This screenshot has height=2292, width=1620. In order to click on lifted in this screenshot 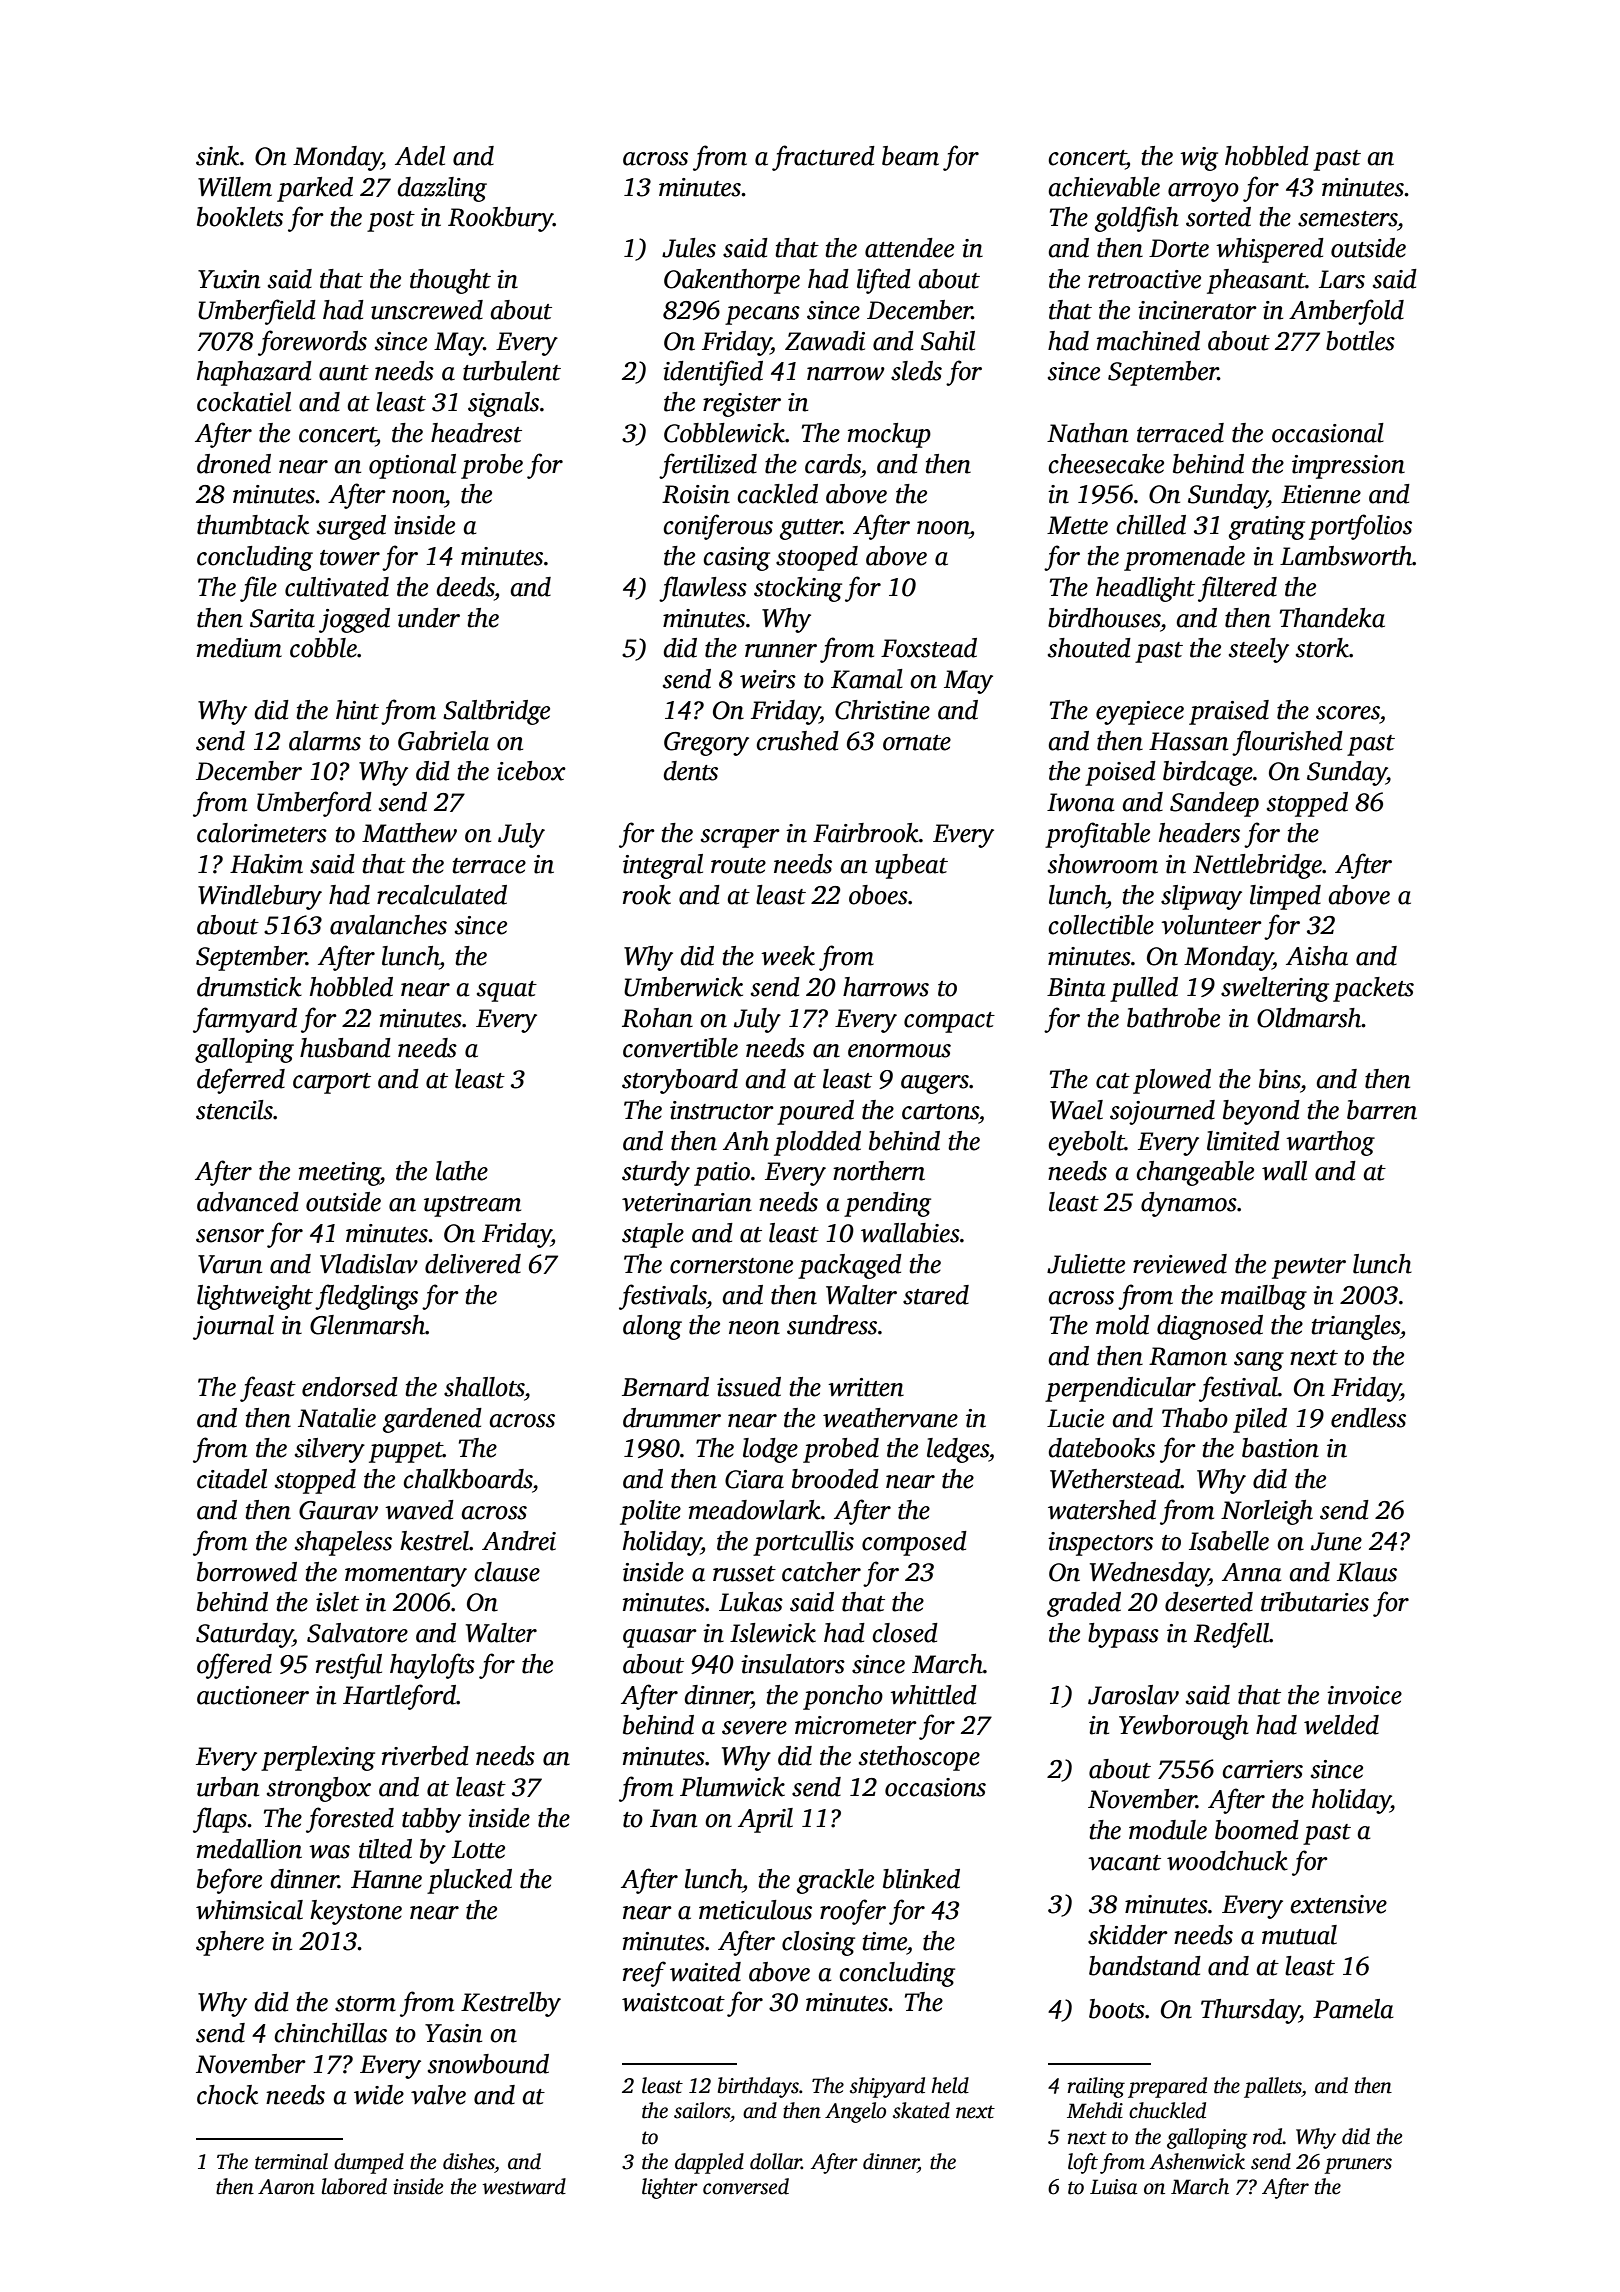, I will do `click(884, 281)`.
